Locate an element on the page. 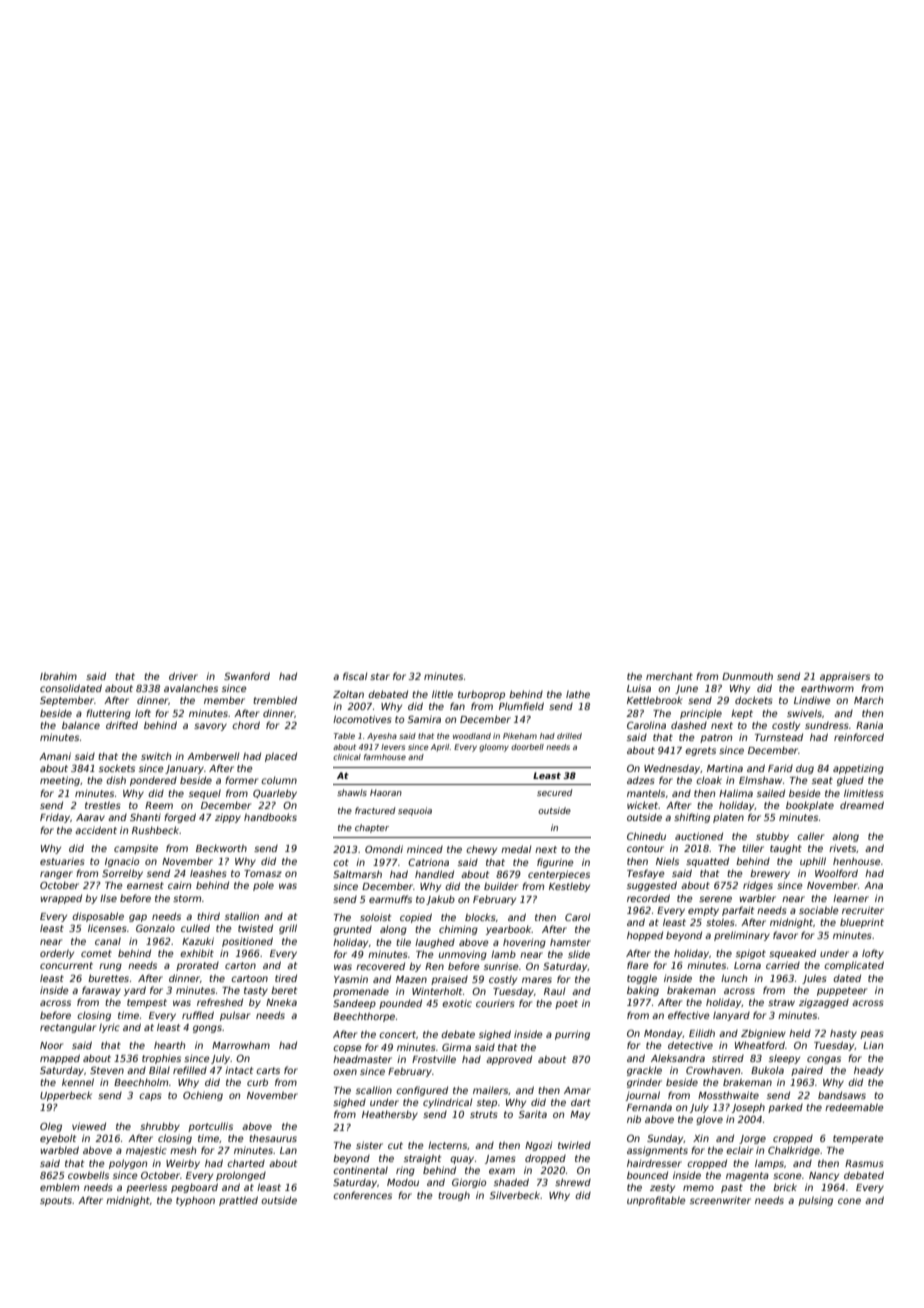  Swanford is located at coordinates (247, 676).
